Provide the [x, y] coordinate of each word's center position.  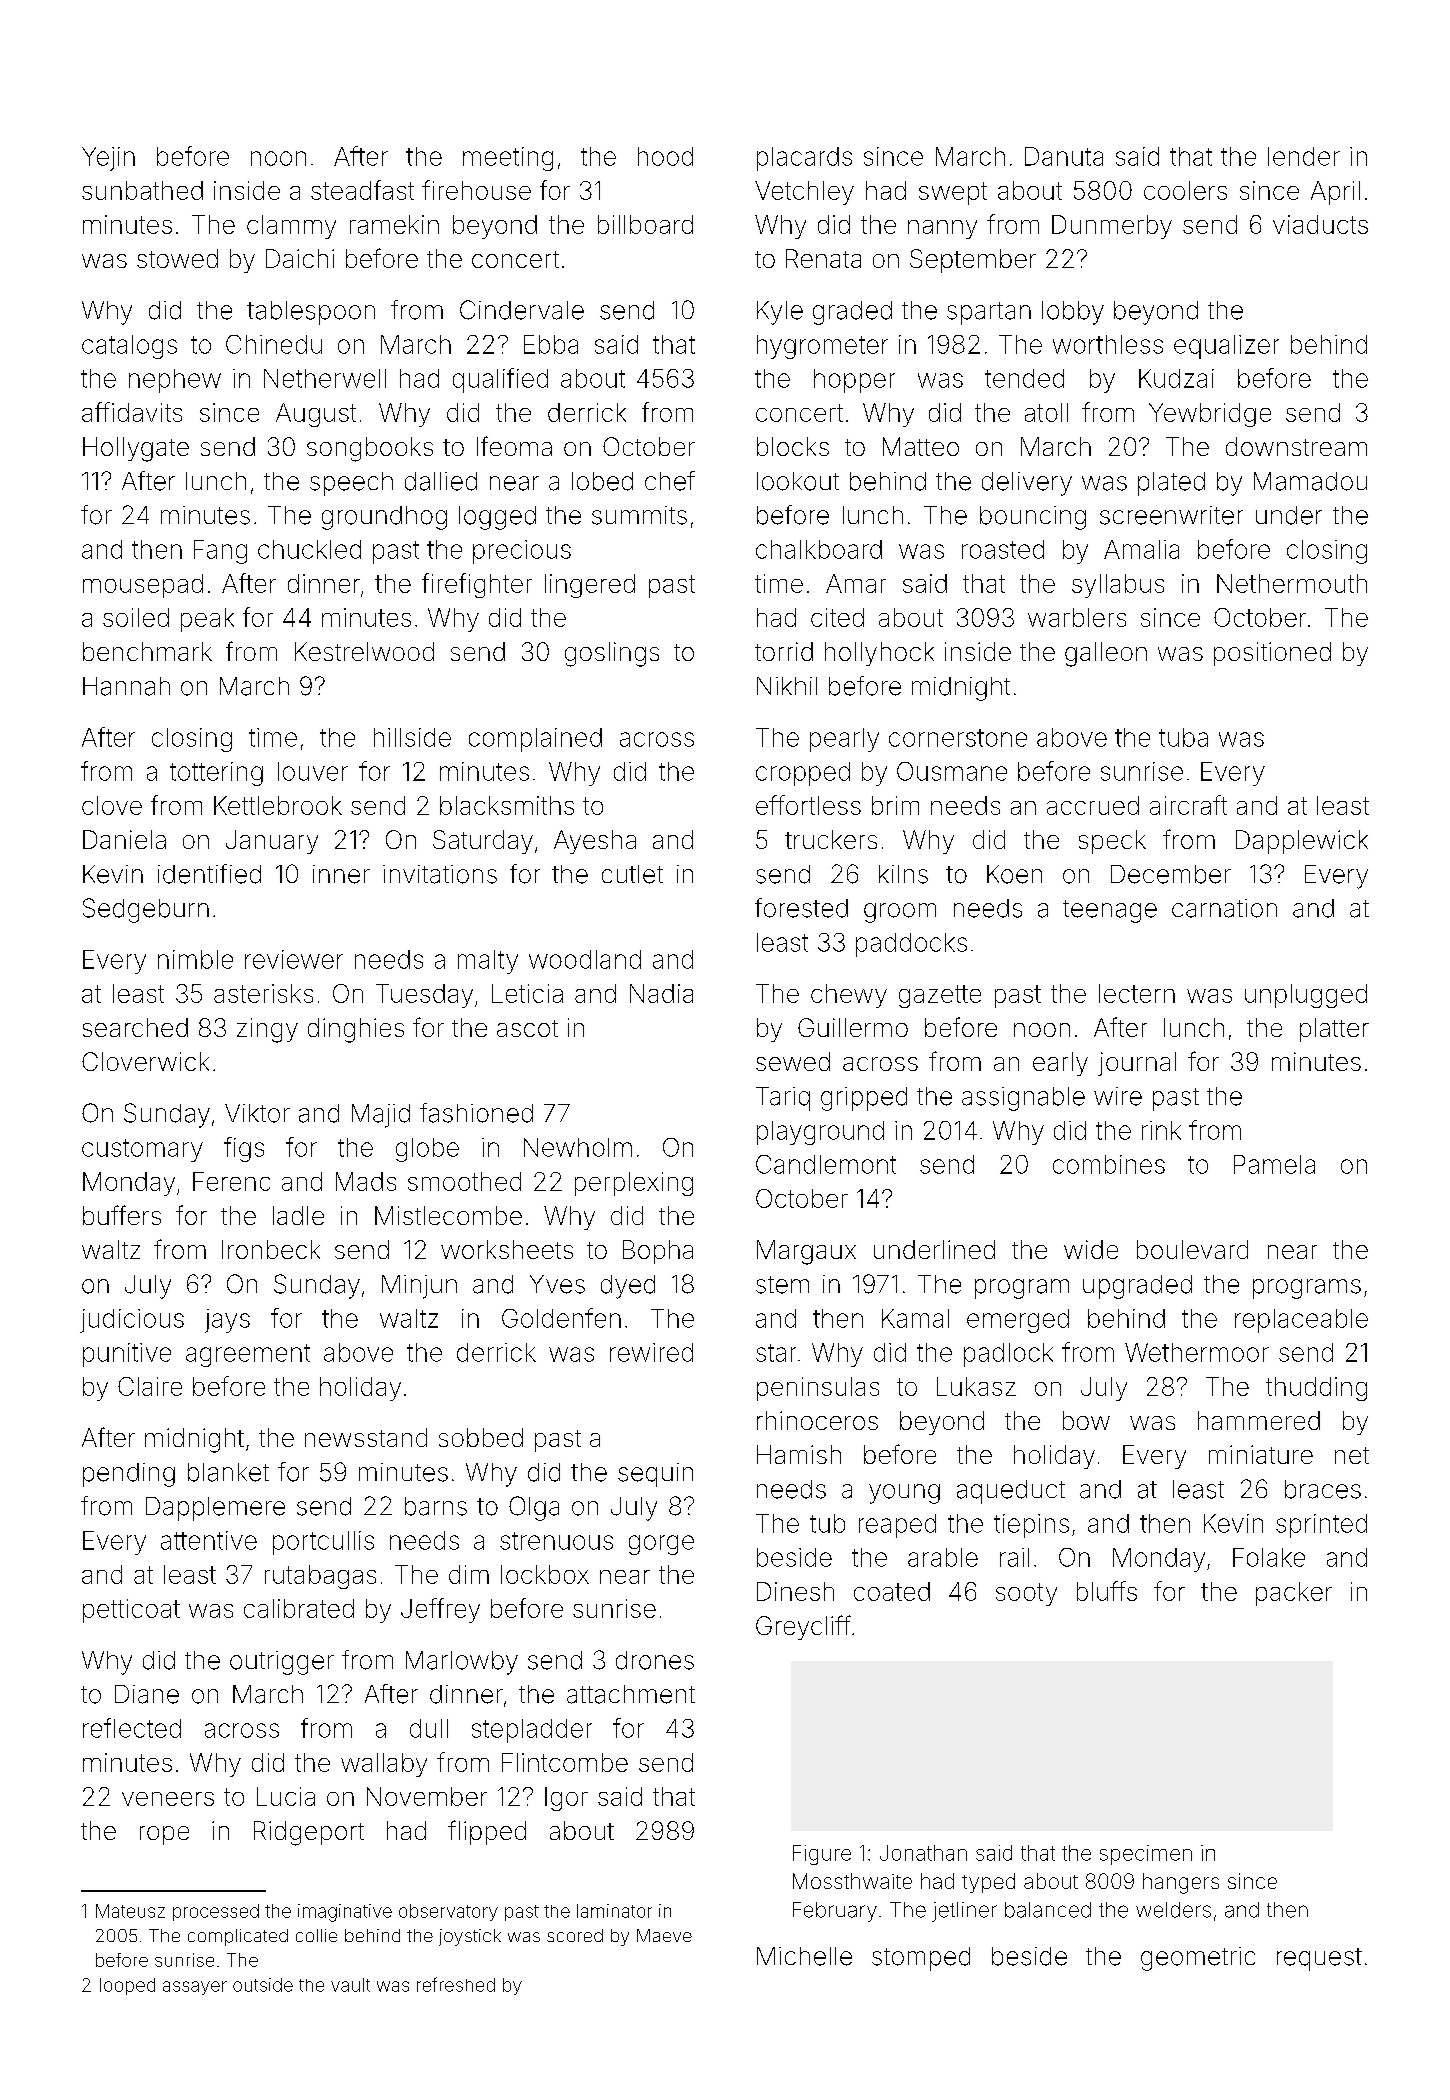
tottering [216, 774]
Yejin [108, 159]
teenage [1110, 911]
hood [665, 156]
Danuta [1064, 156]
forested [801, 908]
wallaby [384, 1765]
